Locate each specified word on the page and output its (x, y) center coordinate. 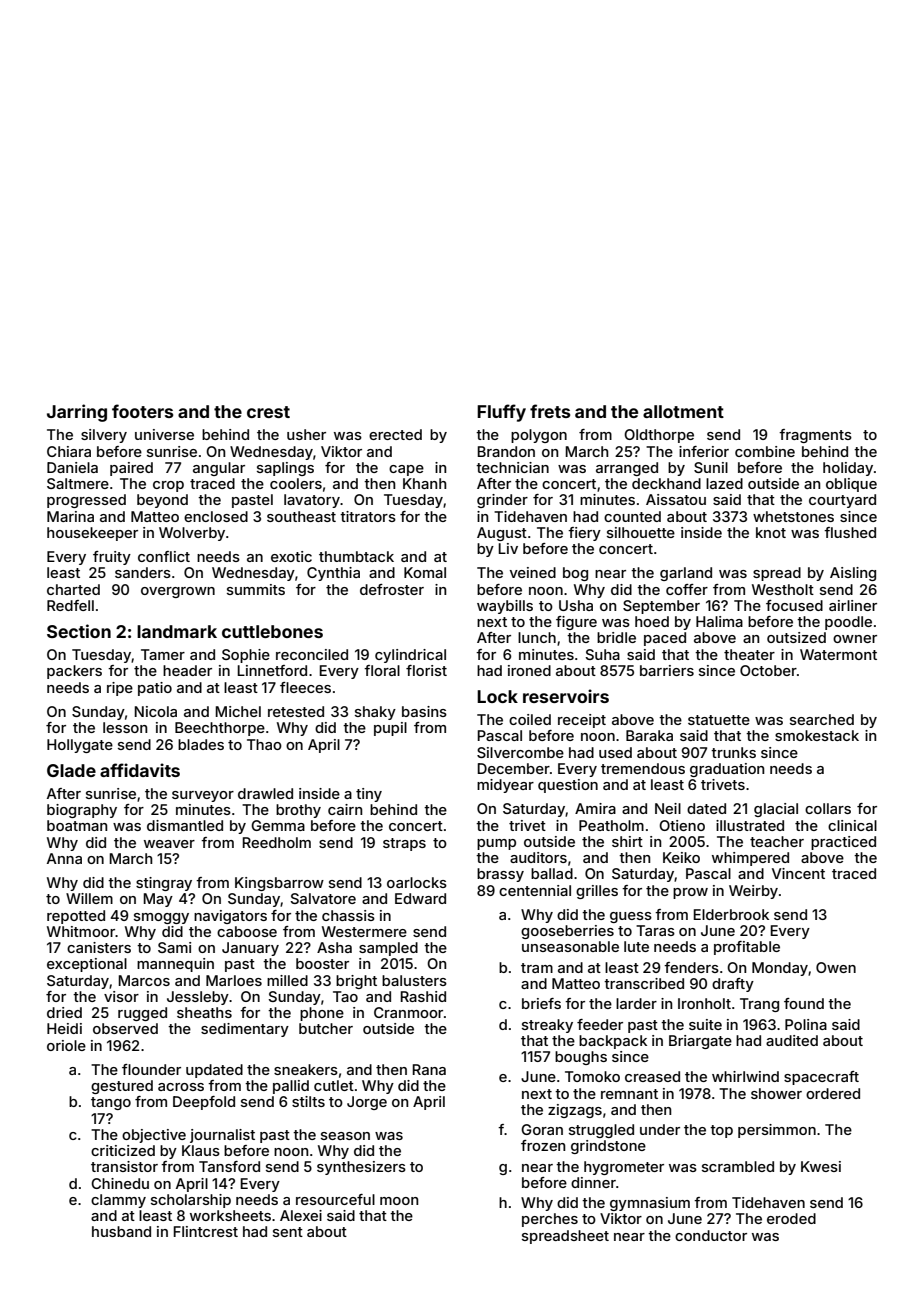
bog (575, 574)
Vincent (798, 873)
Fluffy (501, 413)
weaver (169, 844)
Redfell (70, 605)
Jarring (77, 413)
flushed (850, 532)
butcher (326, 1028)
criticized (123, 1150)
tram (537, 968)
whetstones (793, 516)
